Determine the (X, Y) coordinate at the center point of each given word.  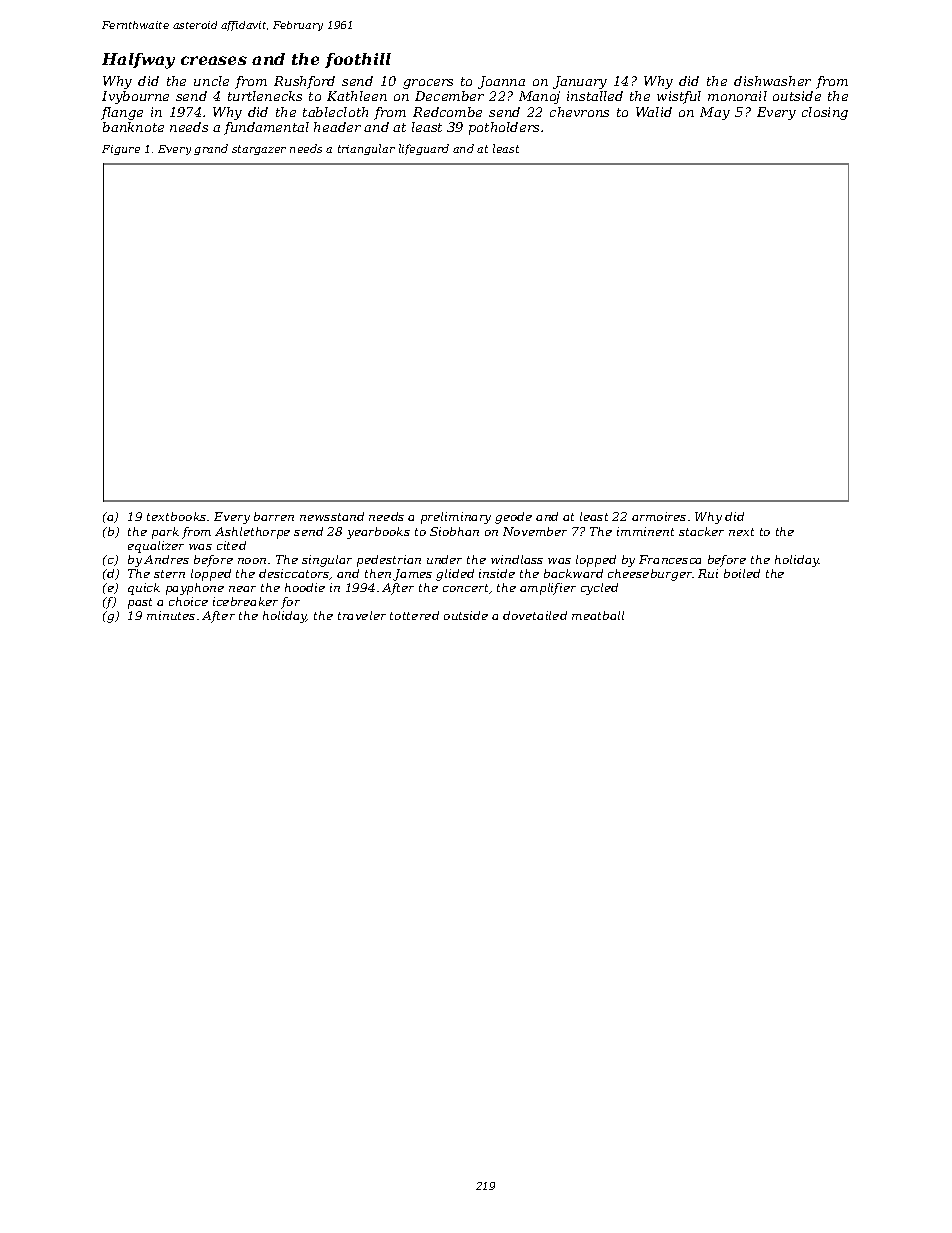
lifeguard (424, 149)
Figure (121, 150)
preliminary (456, 518)
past (140, 603)
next (741, 532)
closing (825, 113)
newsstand (332, 516)
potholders (504, 128)
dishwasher (772, 81)
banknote (133, 127)
